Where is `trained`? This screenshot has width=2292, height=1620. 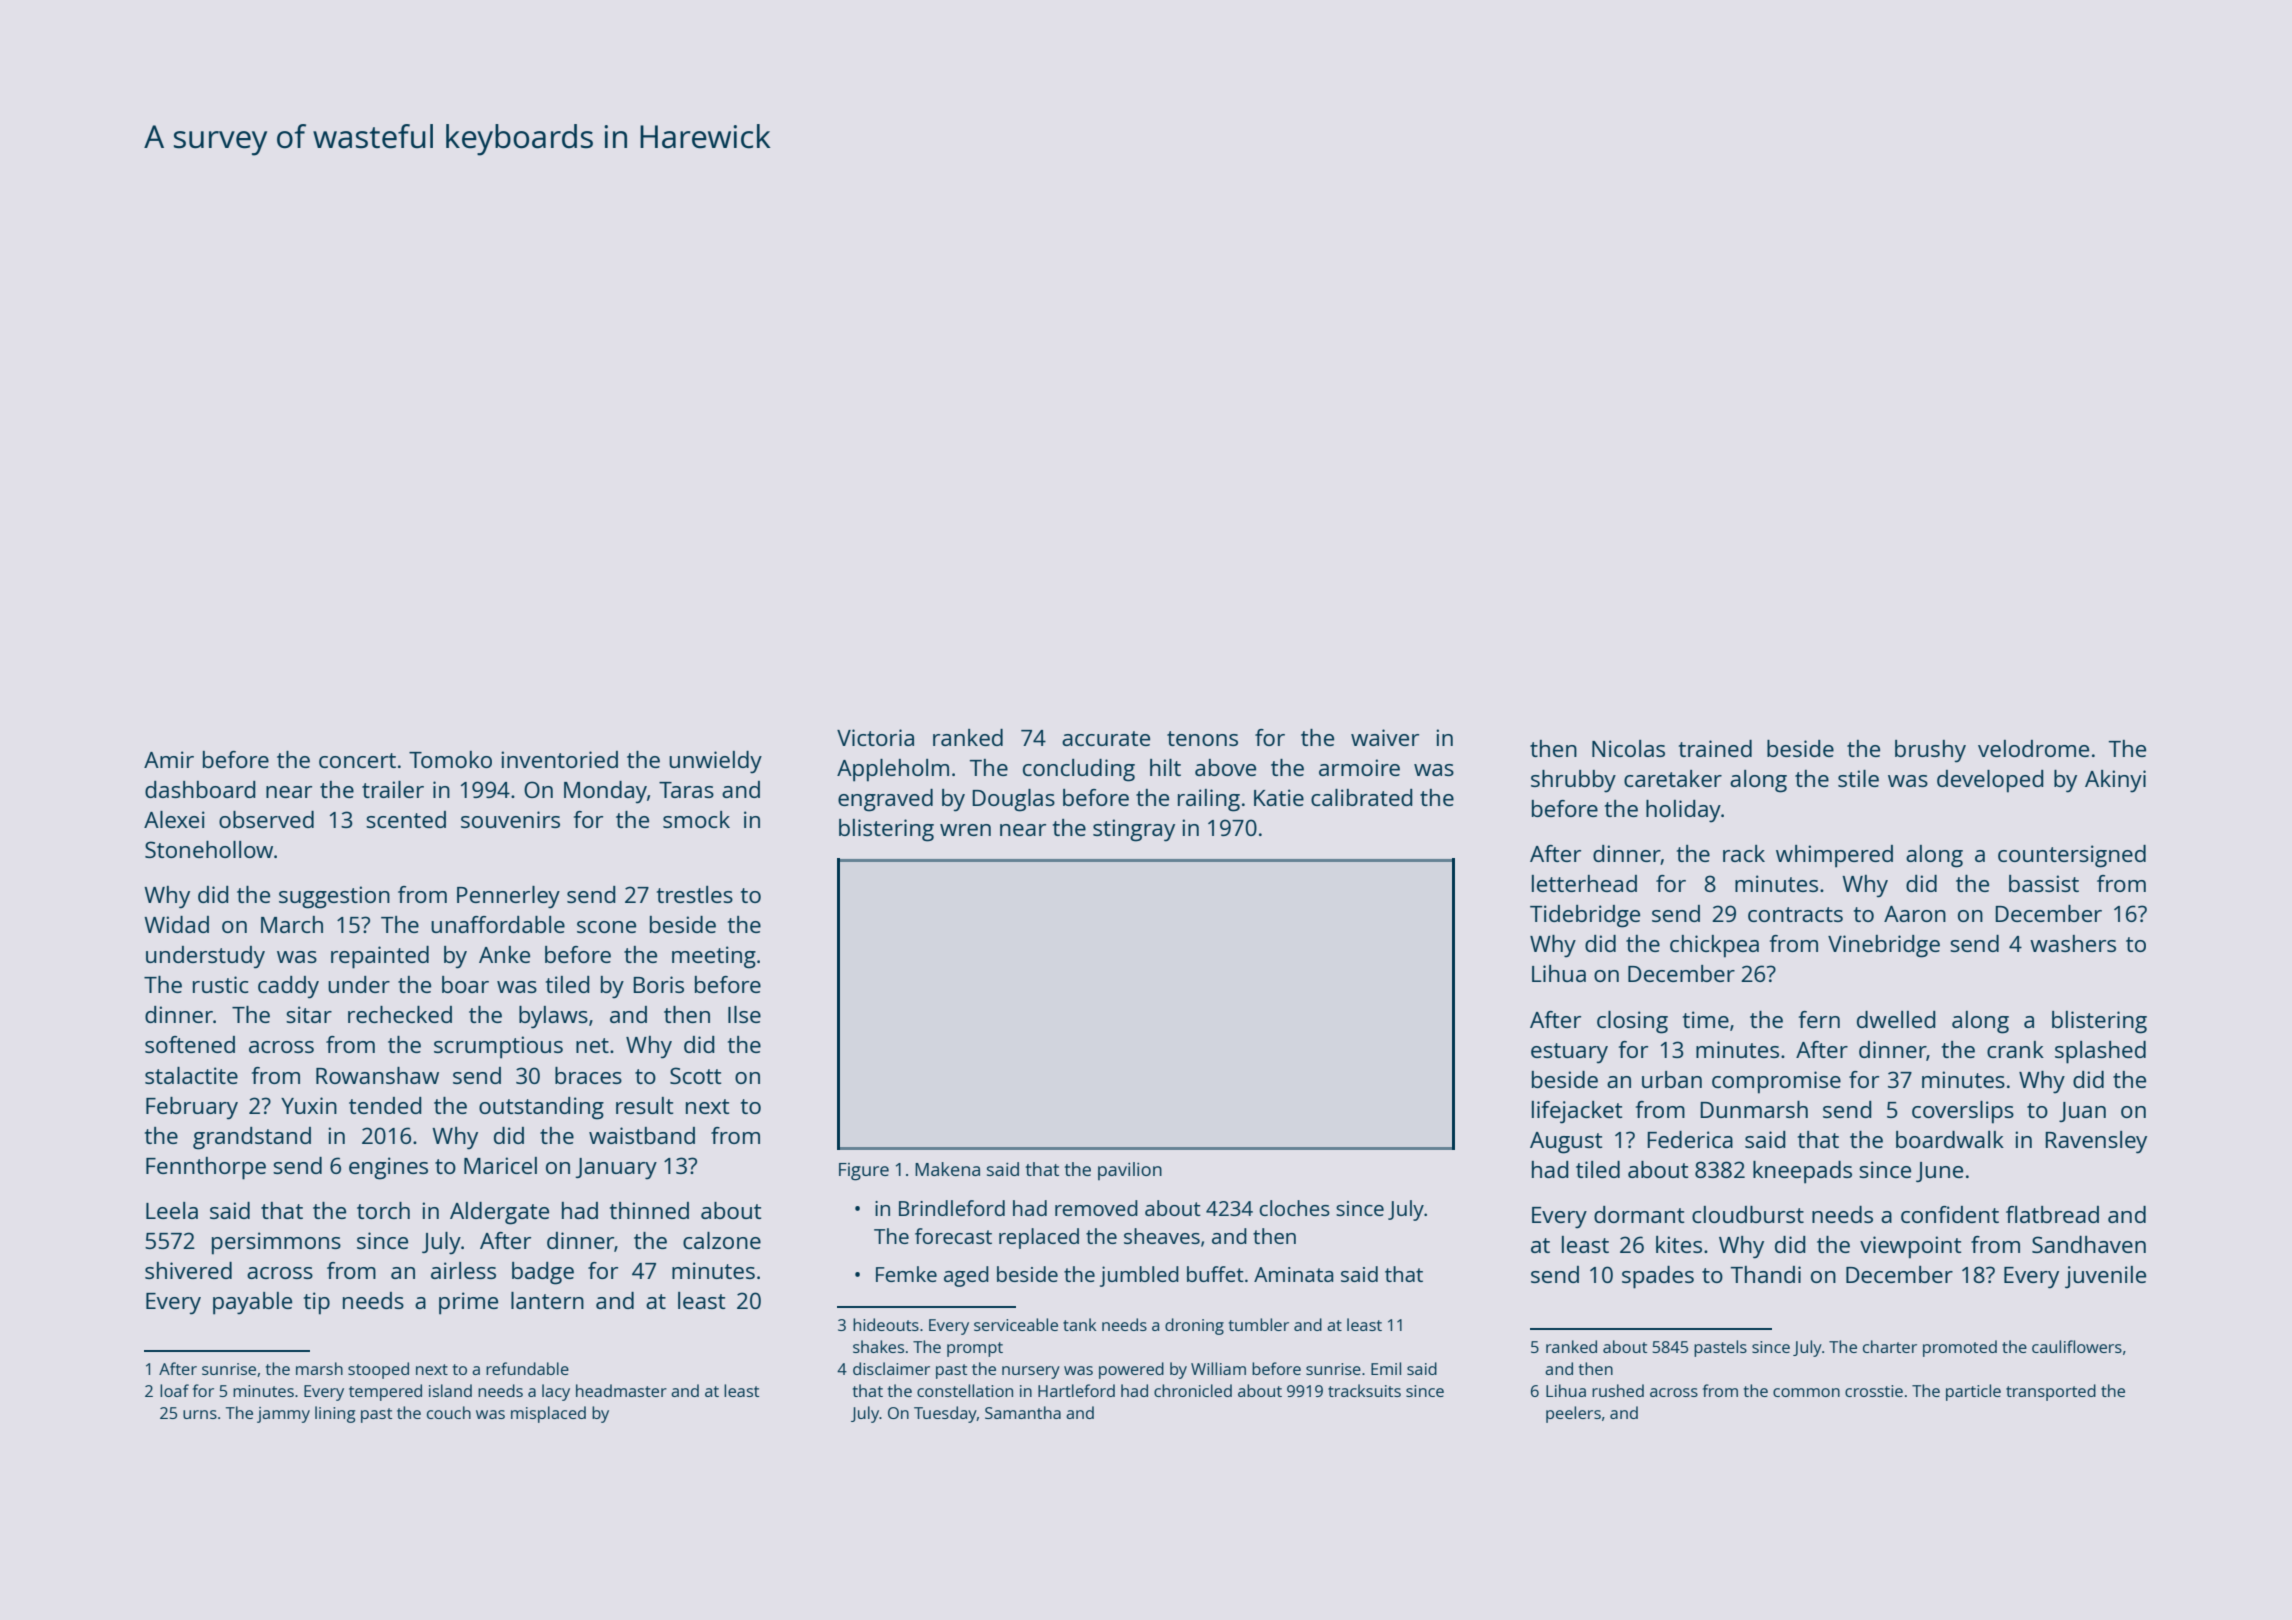
trained is located at coordinates (1715, 748).
